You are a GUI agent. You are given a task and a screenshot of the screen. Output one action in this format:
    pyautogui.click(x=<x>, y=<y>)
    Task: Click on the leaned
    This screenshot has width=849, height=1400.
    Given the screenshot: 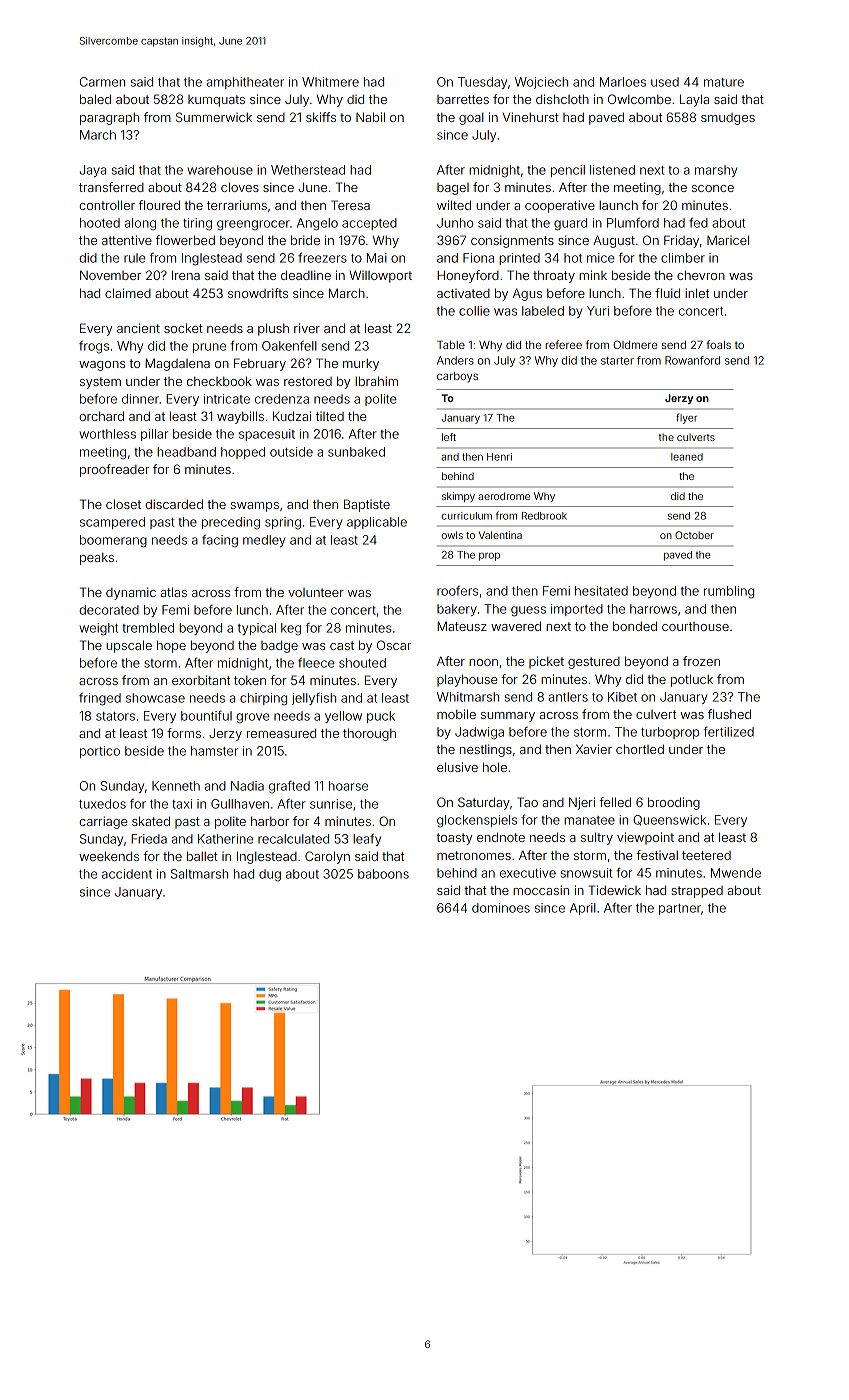 What is the action you would take?
    pyautogui.click(x=687, y=457)
